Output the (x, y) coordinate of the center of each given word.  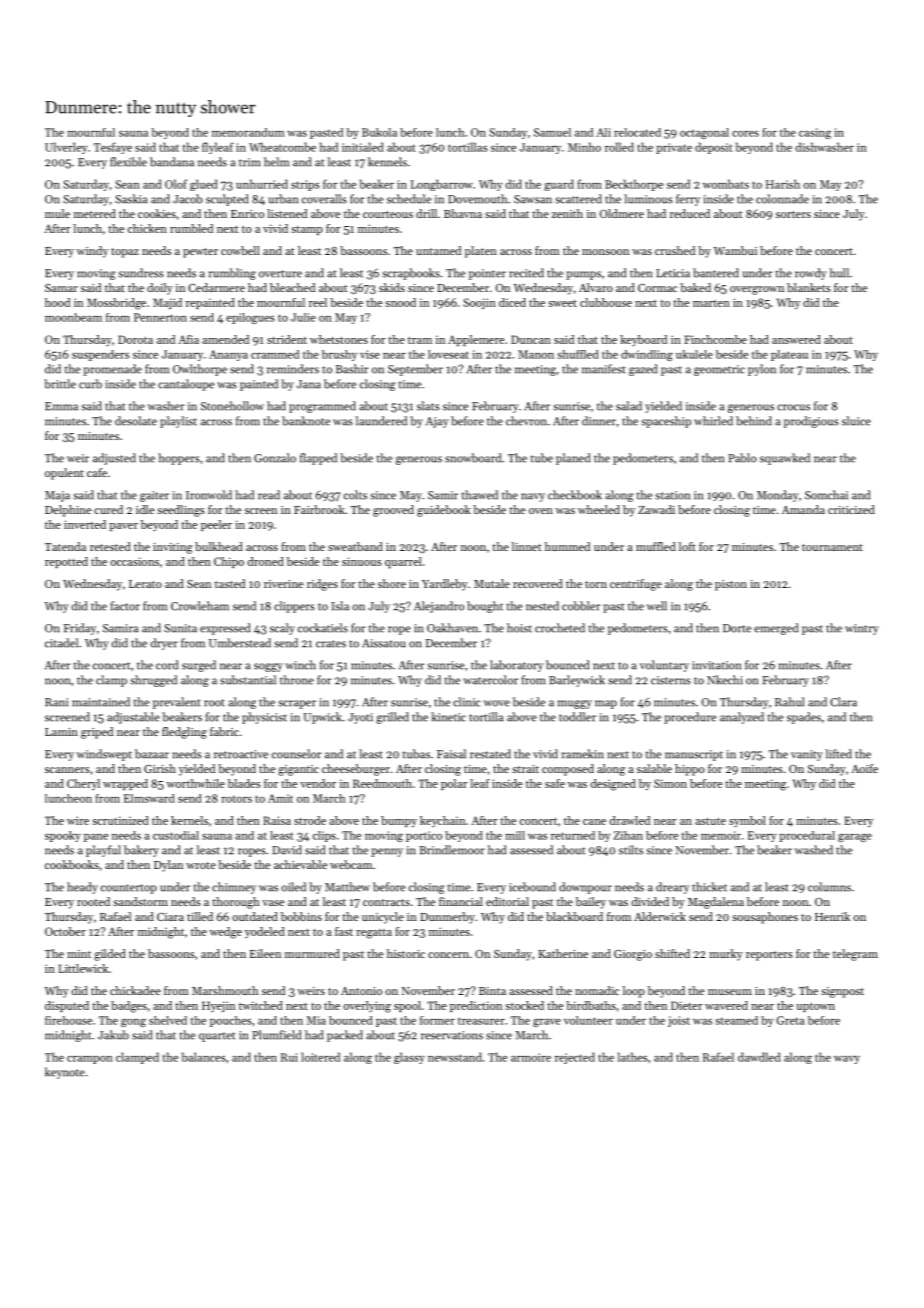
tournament (832, 547)
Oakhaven (452, 628)
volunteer (588, 1020)
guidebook (444, 511)
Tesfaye (113, 148)
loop (634, 992)
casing (815, 133)
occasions (134, 561)
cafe (97, 472)
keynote (65, 1073)
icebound (532, 887)
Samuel (552, 132)
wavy (847, 1060)
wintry (861, 629)
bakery (141, 851)
